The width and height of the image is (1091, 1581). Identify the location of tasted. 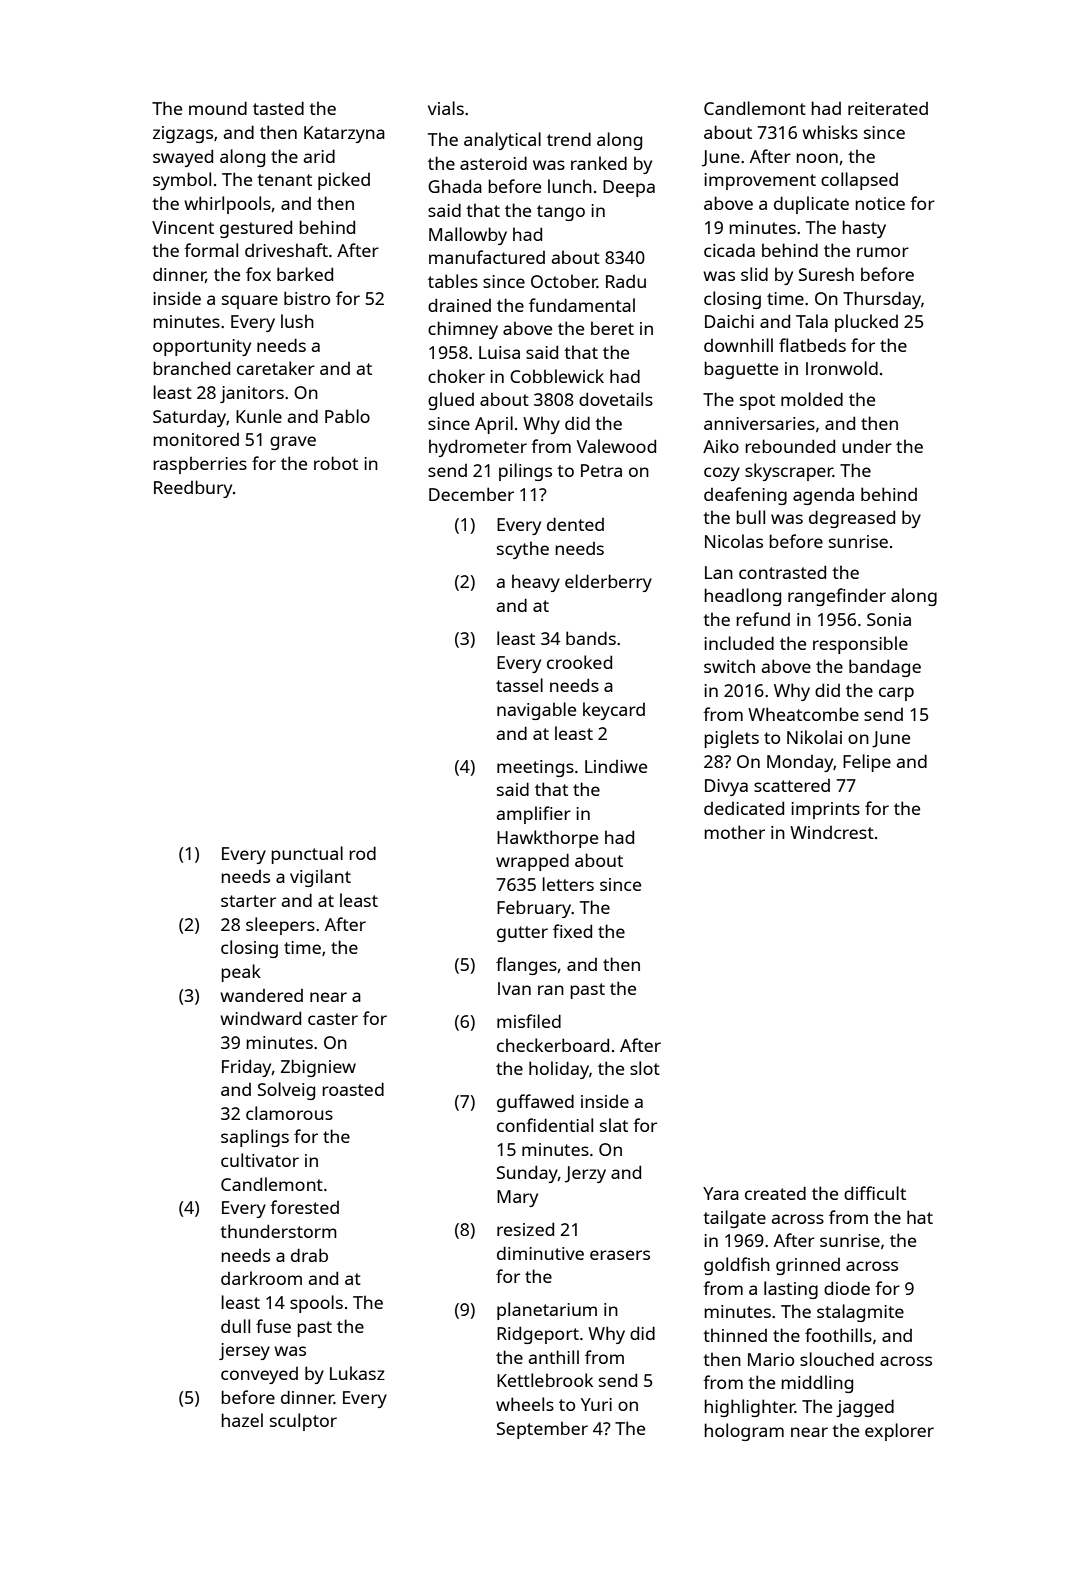
(278, 108).
